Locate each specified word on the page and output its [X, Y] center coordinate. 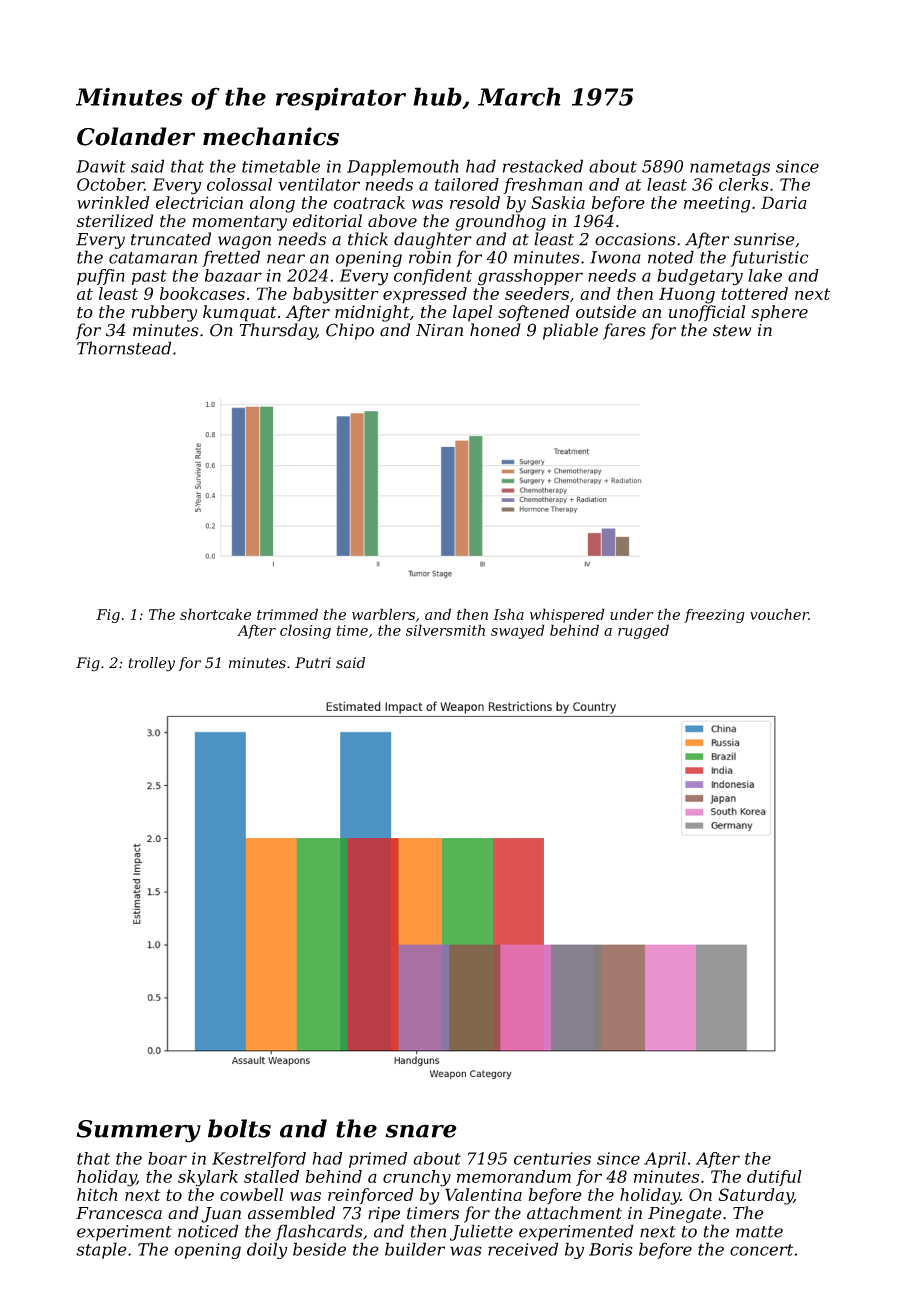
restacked [543, 166]
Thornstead [124, 348]
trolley [151, 664]
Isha [508, 614]
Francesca [119, 1213]
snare [421, 1131]
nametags [730, 168]
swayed [518, 631]
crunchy [417, 1178]
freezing [714, 616]
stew [732, 331]
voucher [779, 614]
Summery [139, 1131]
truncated [171, 239]
